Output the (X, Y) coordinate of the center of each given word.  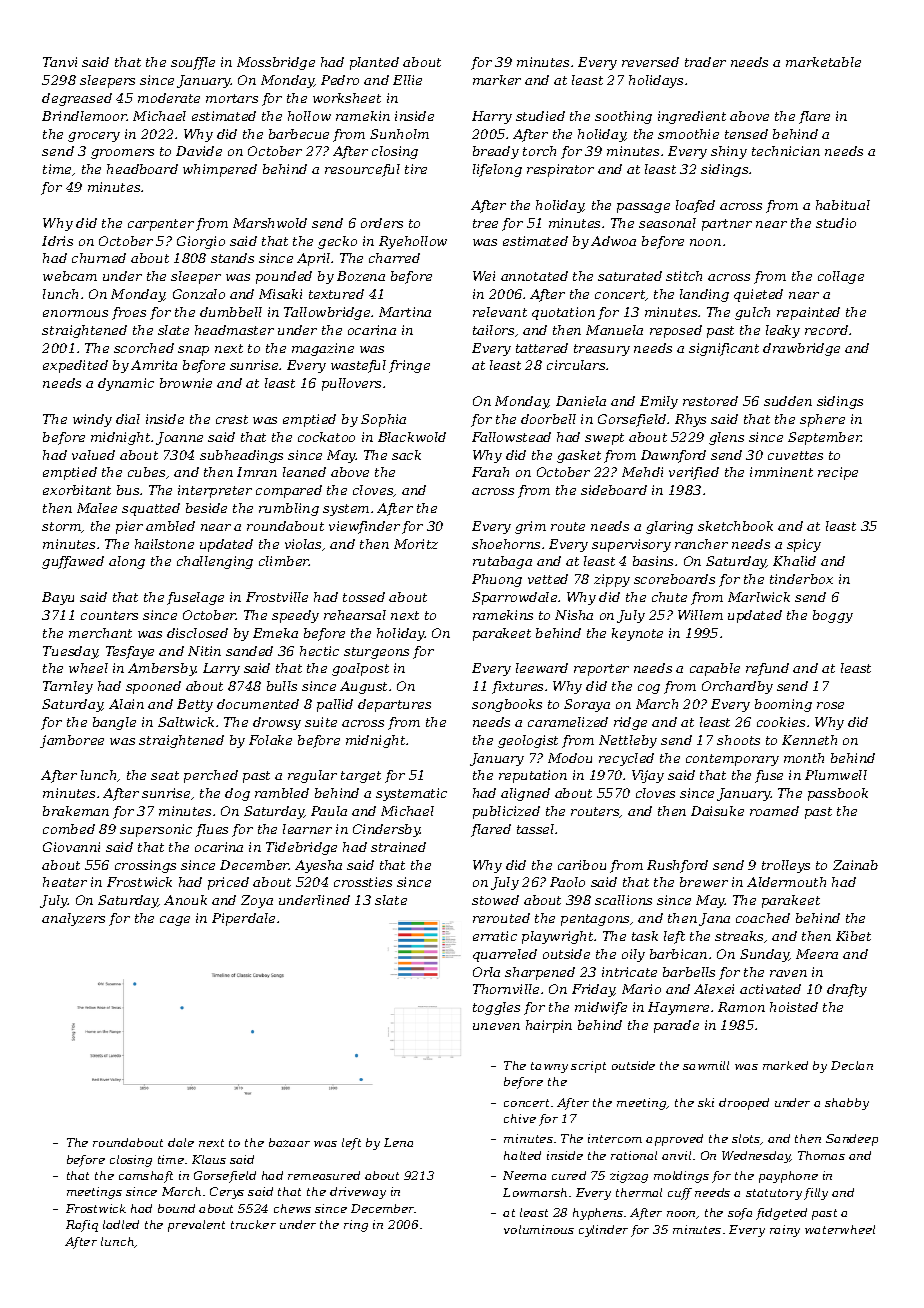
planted (374, 63)
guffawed (73, 562)
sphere (822, 420)
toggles (496, 1008)
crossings (145, 866)
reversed (650, 62)
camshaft (146, 1177)
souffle (193, 63)
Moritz (416, 544)
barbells (689, 972)
